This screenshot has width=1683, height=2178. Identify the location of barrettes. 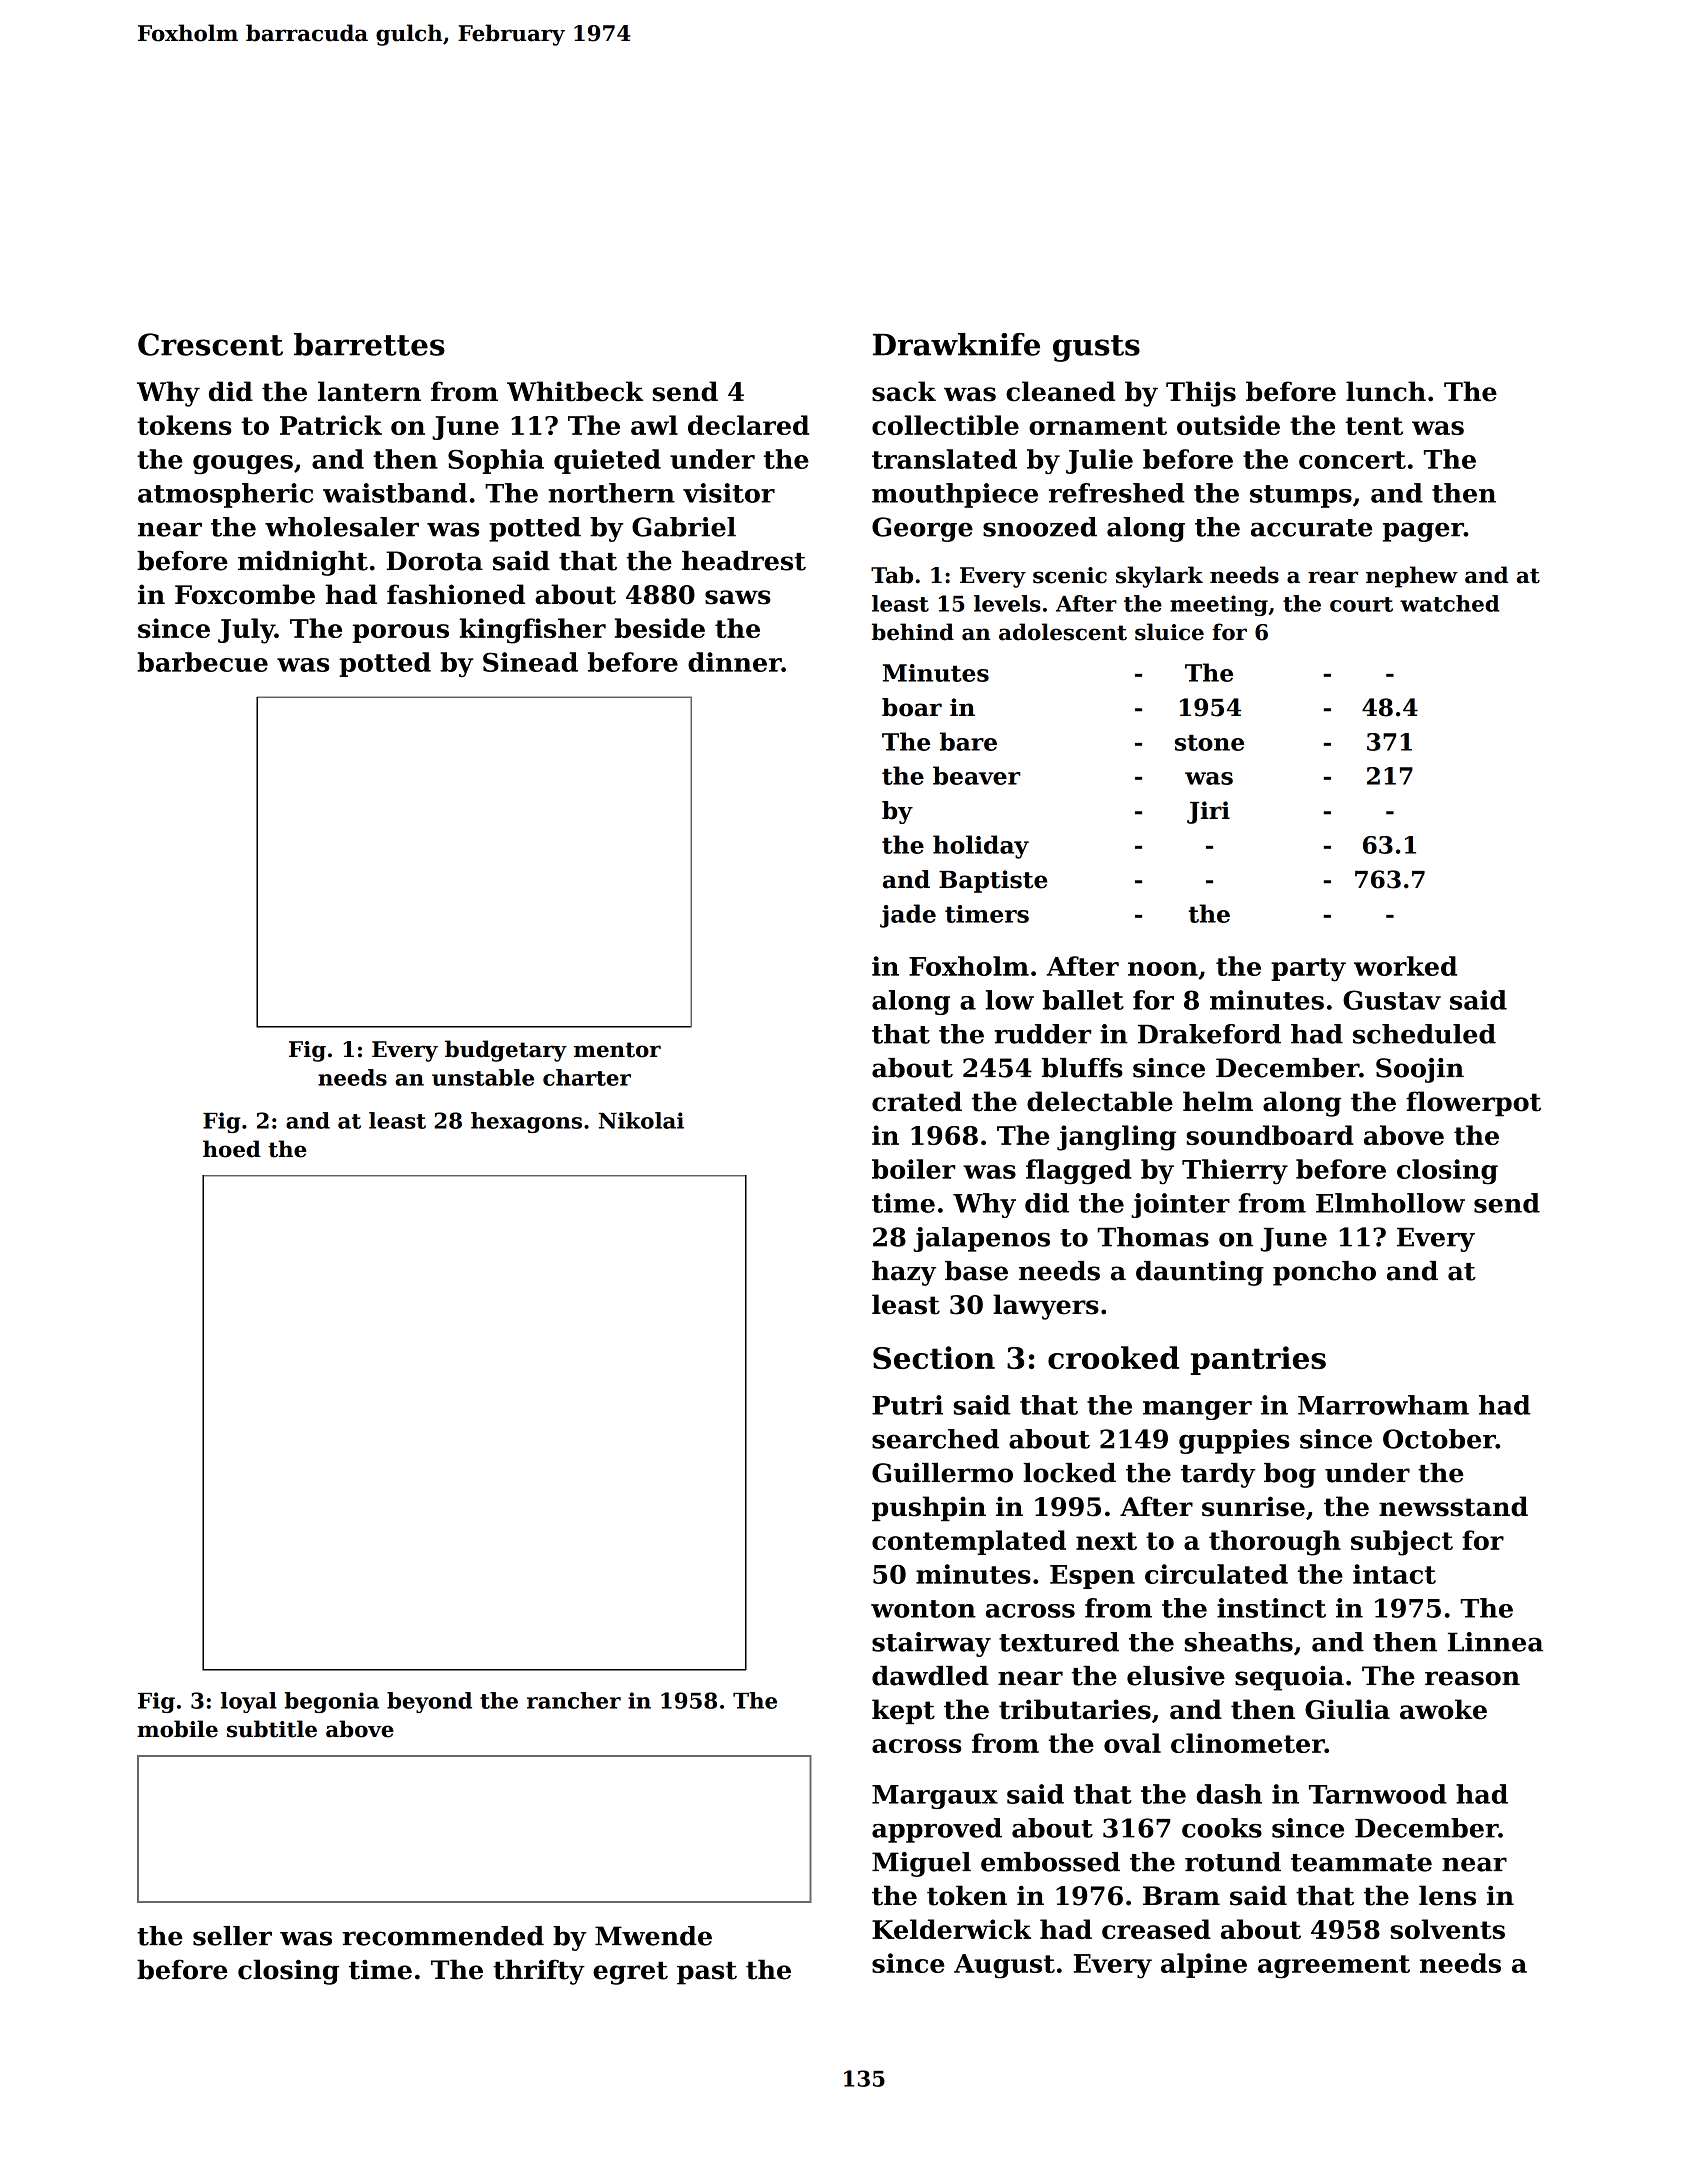
(369, 344).
